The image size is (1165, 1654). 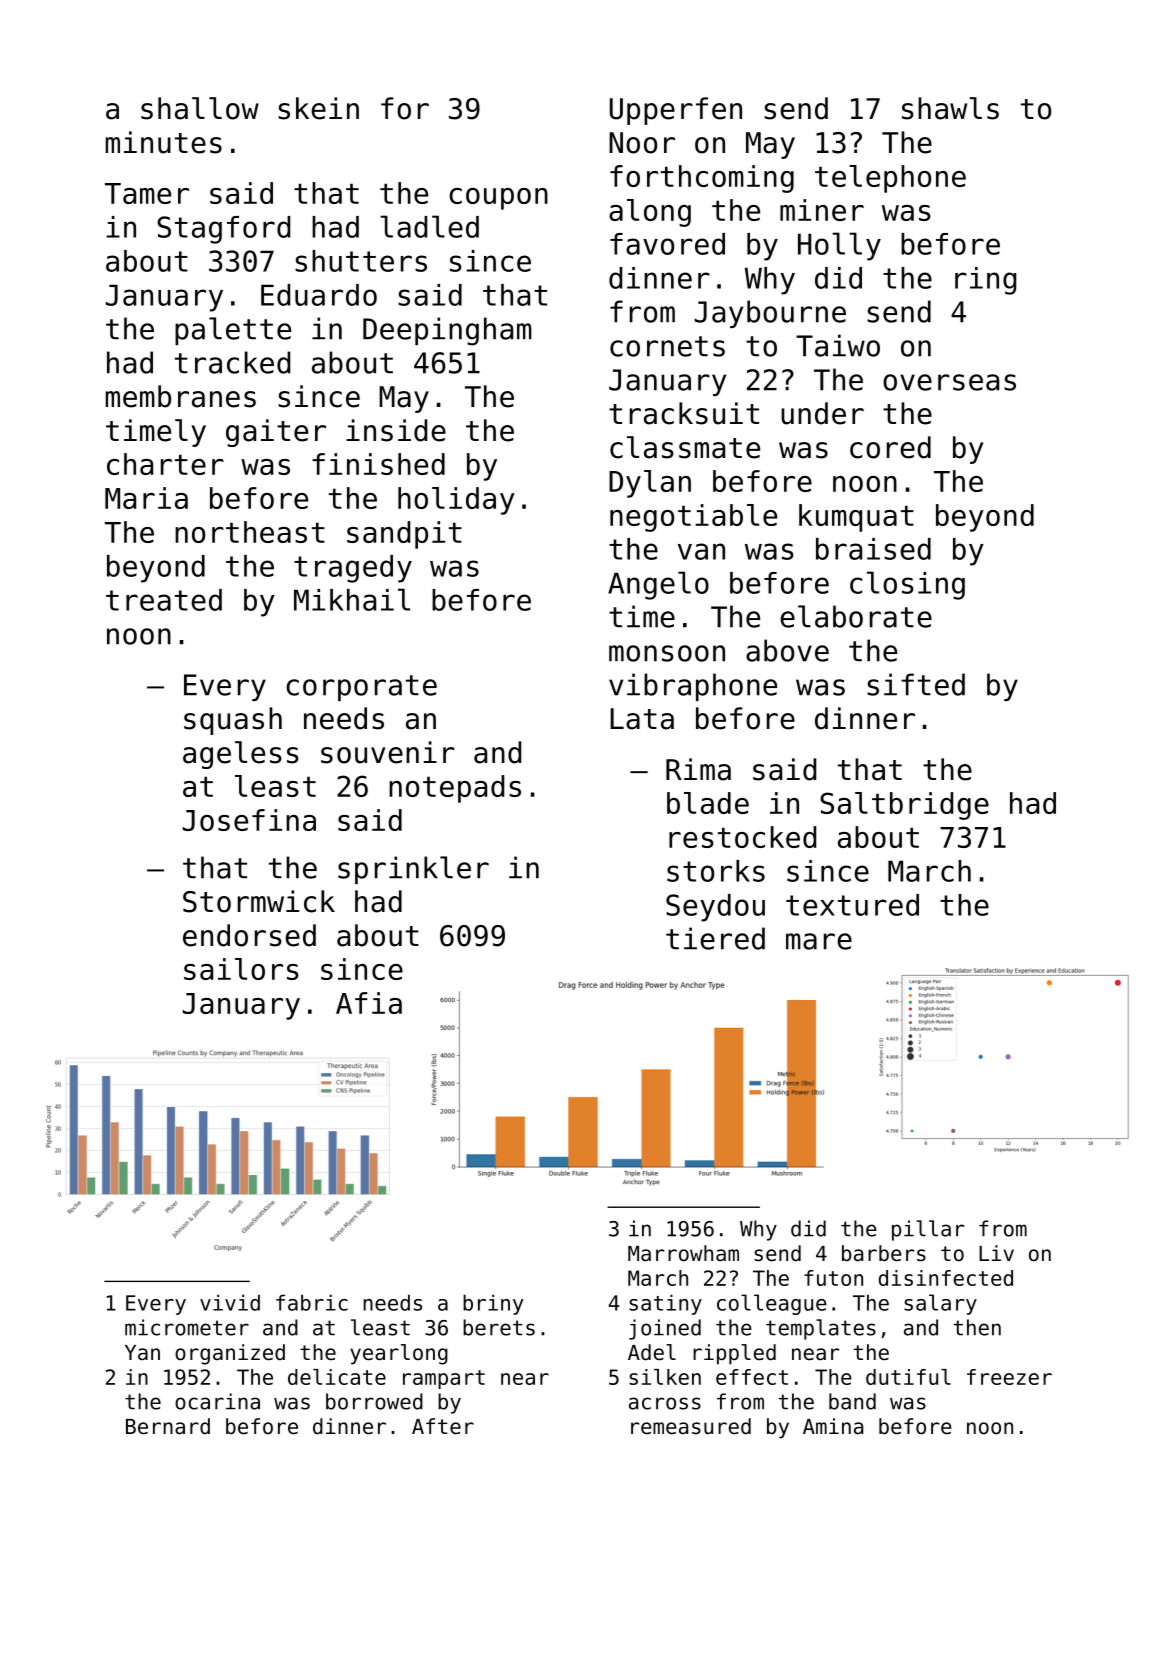 I want to click on telephone, so click(x=890, y=179).
